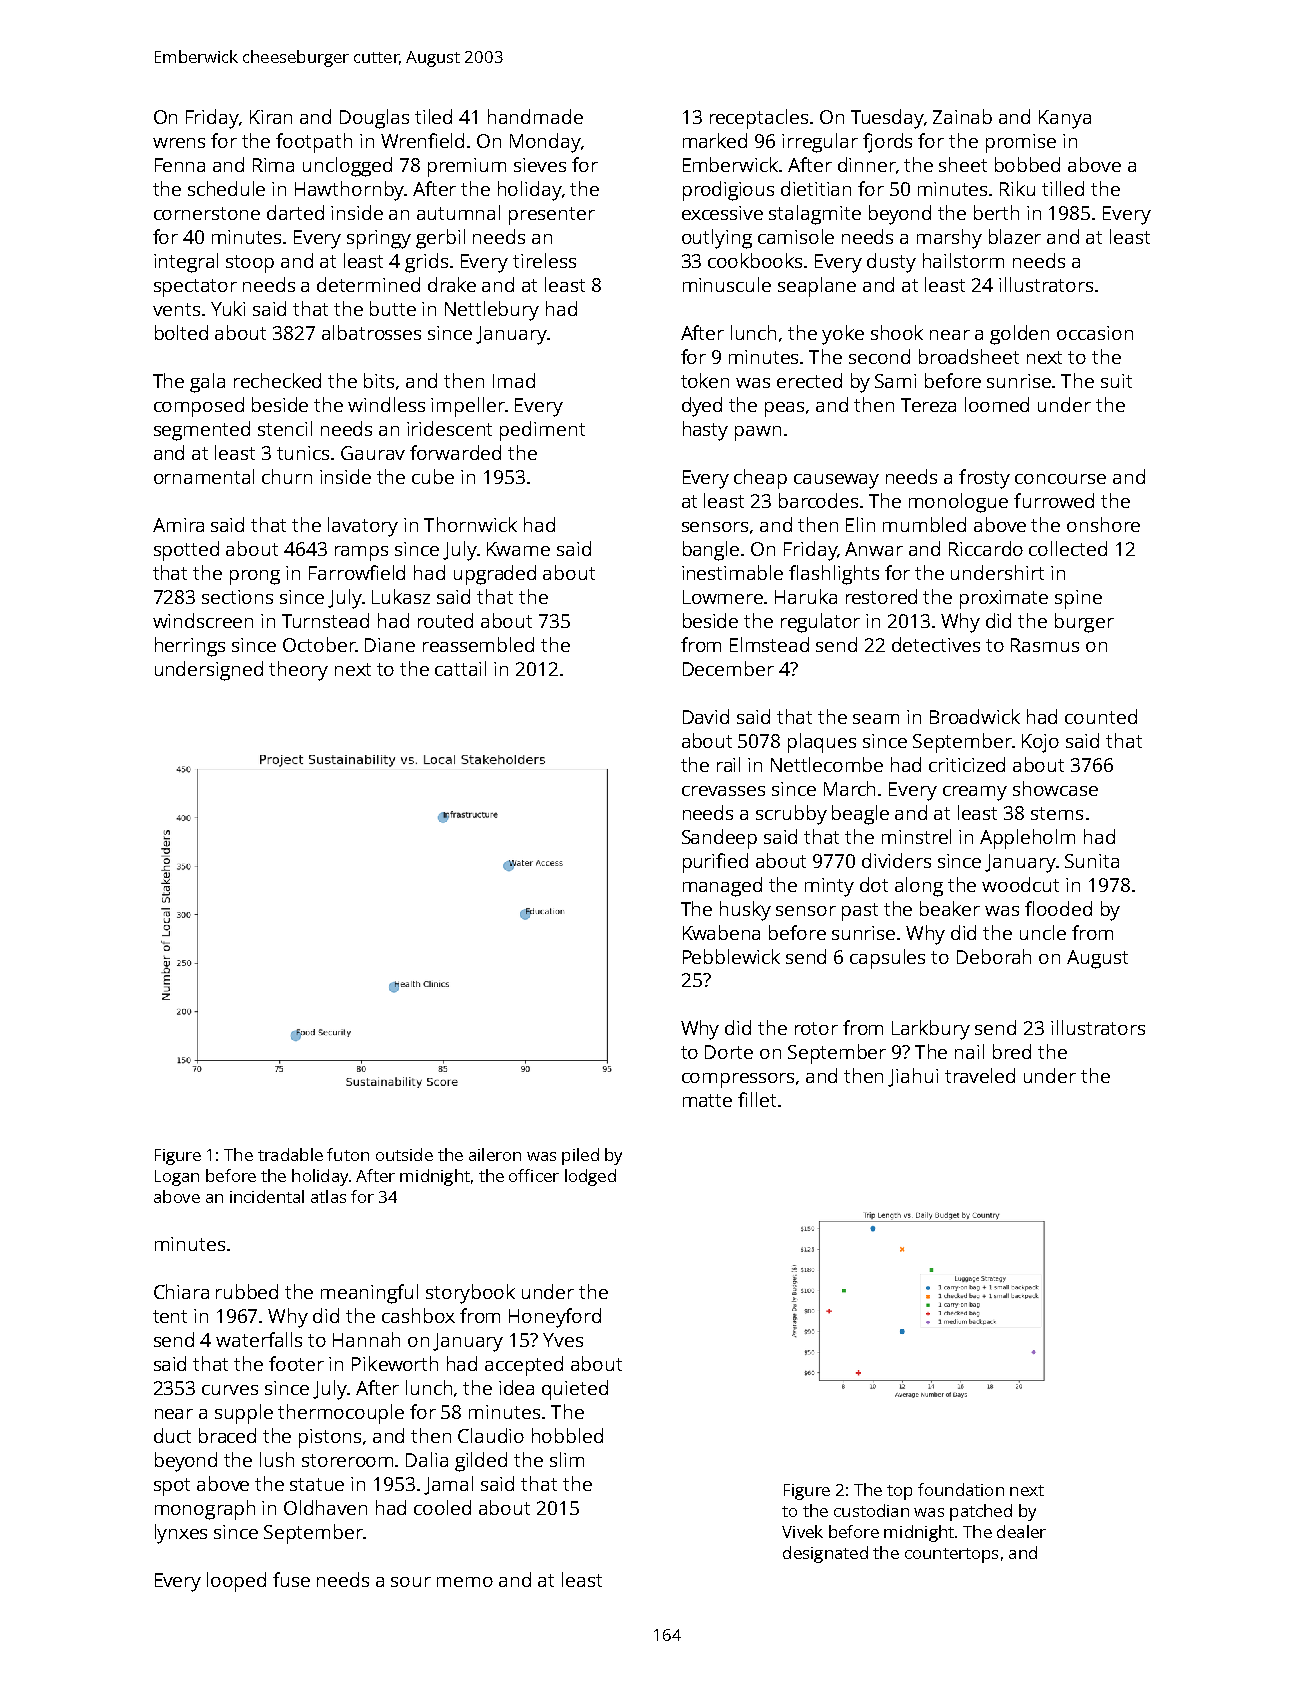 Image resolution: width=1305 pixels, height=1689 pixels. I want to click on Kiran, so click(271, 117).
